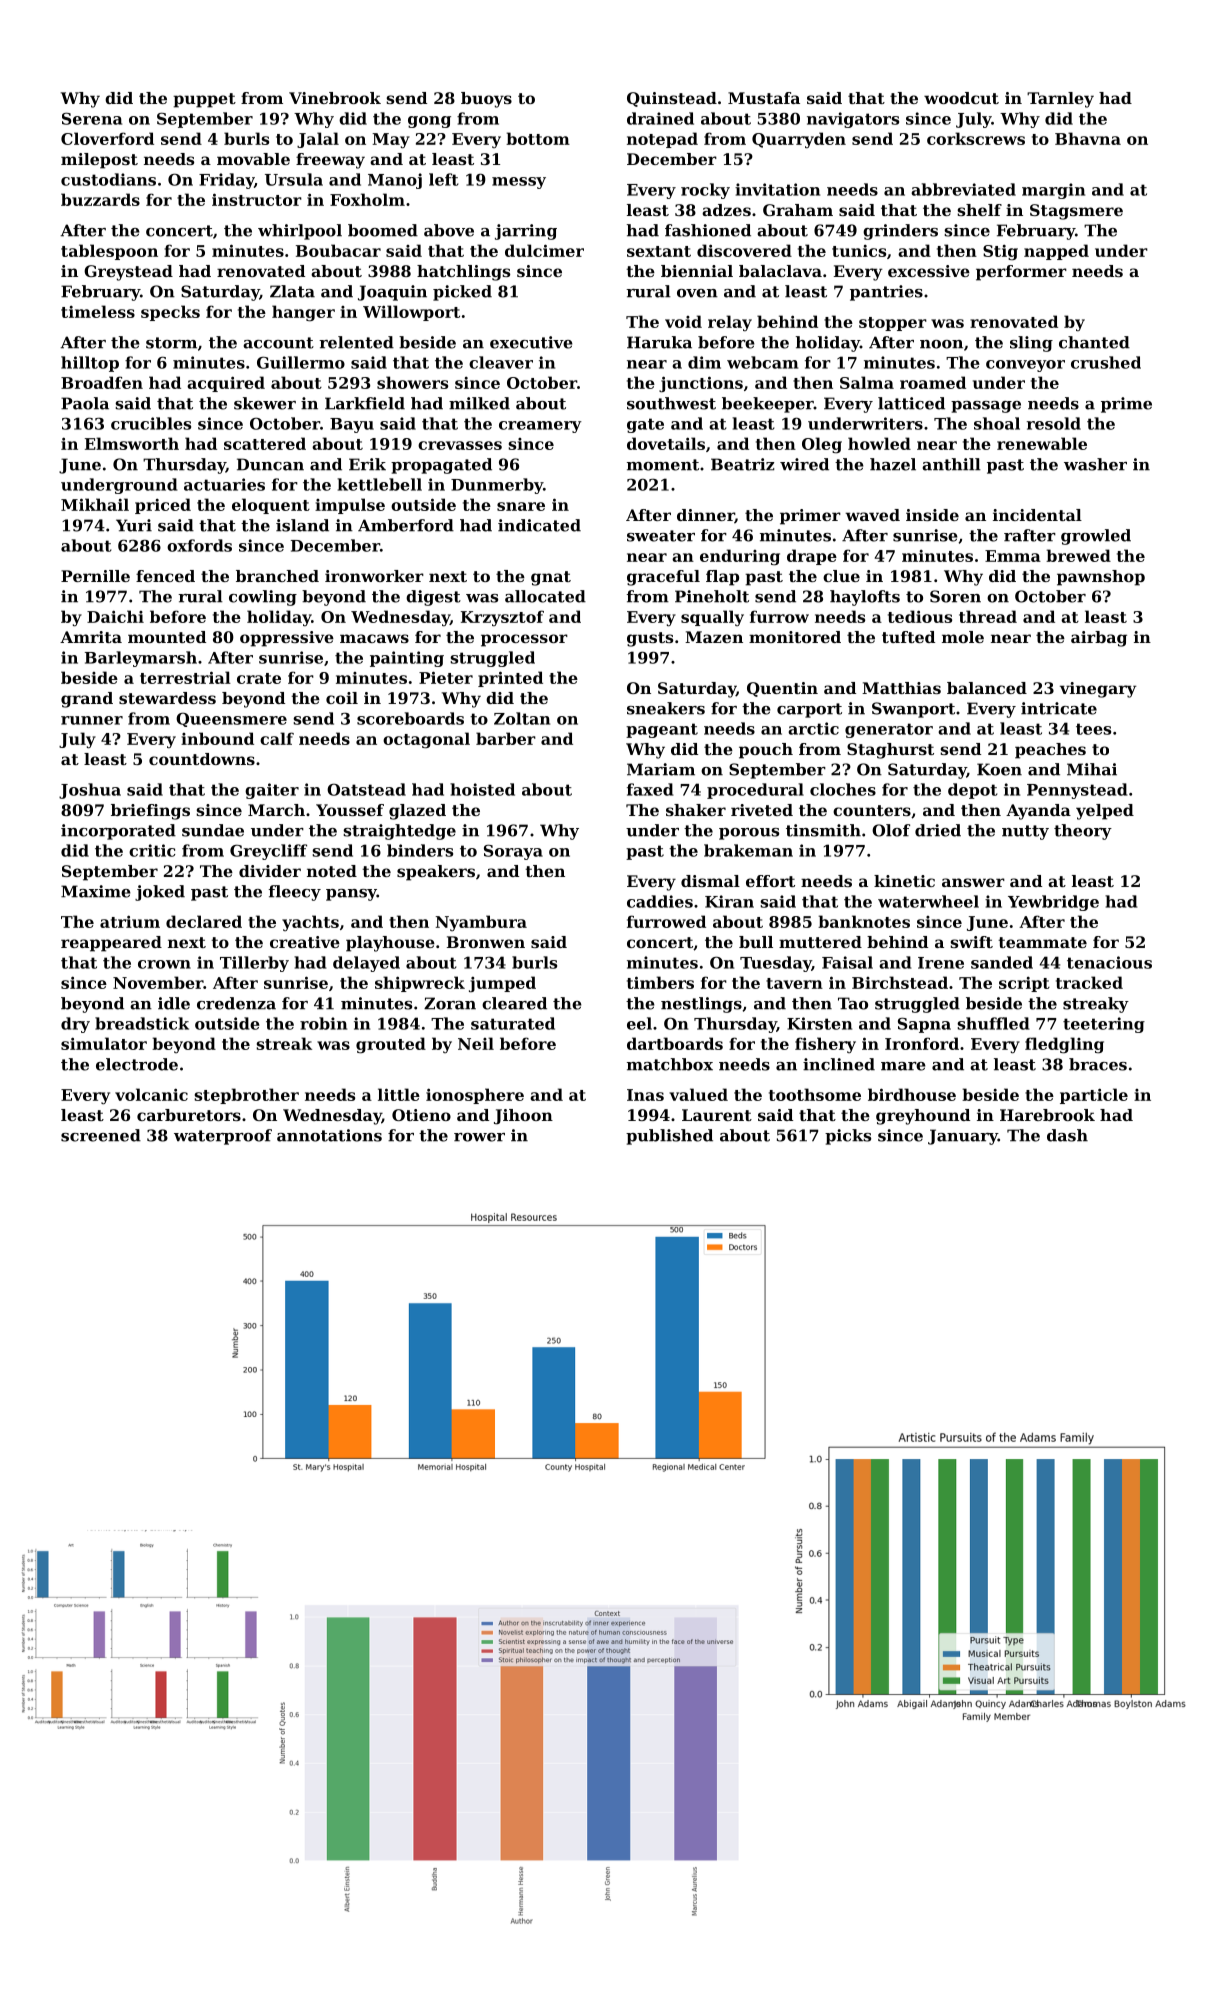 This screenshot has height=2002, width=1215. I want to click on screened, so click(101, 1135).
